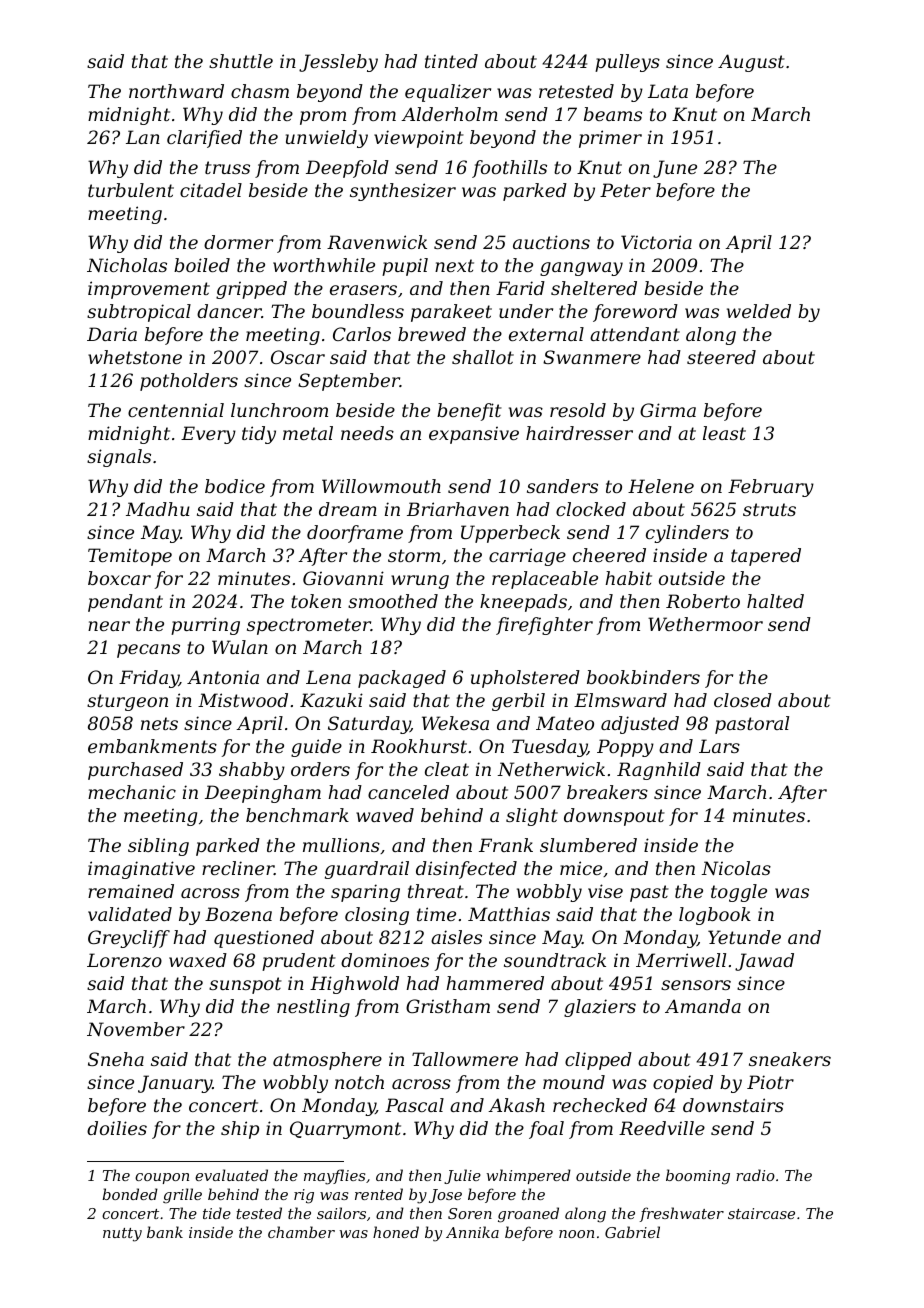 This screenshot has height=1308, width=924. What do you see at coordinates (610, 139) in the screenshot?
I see `primer` at bounding box center [610, 139].
